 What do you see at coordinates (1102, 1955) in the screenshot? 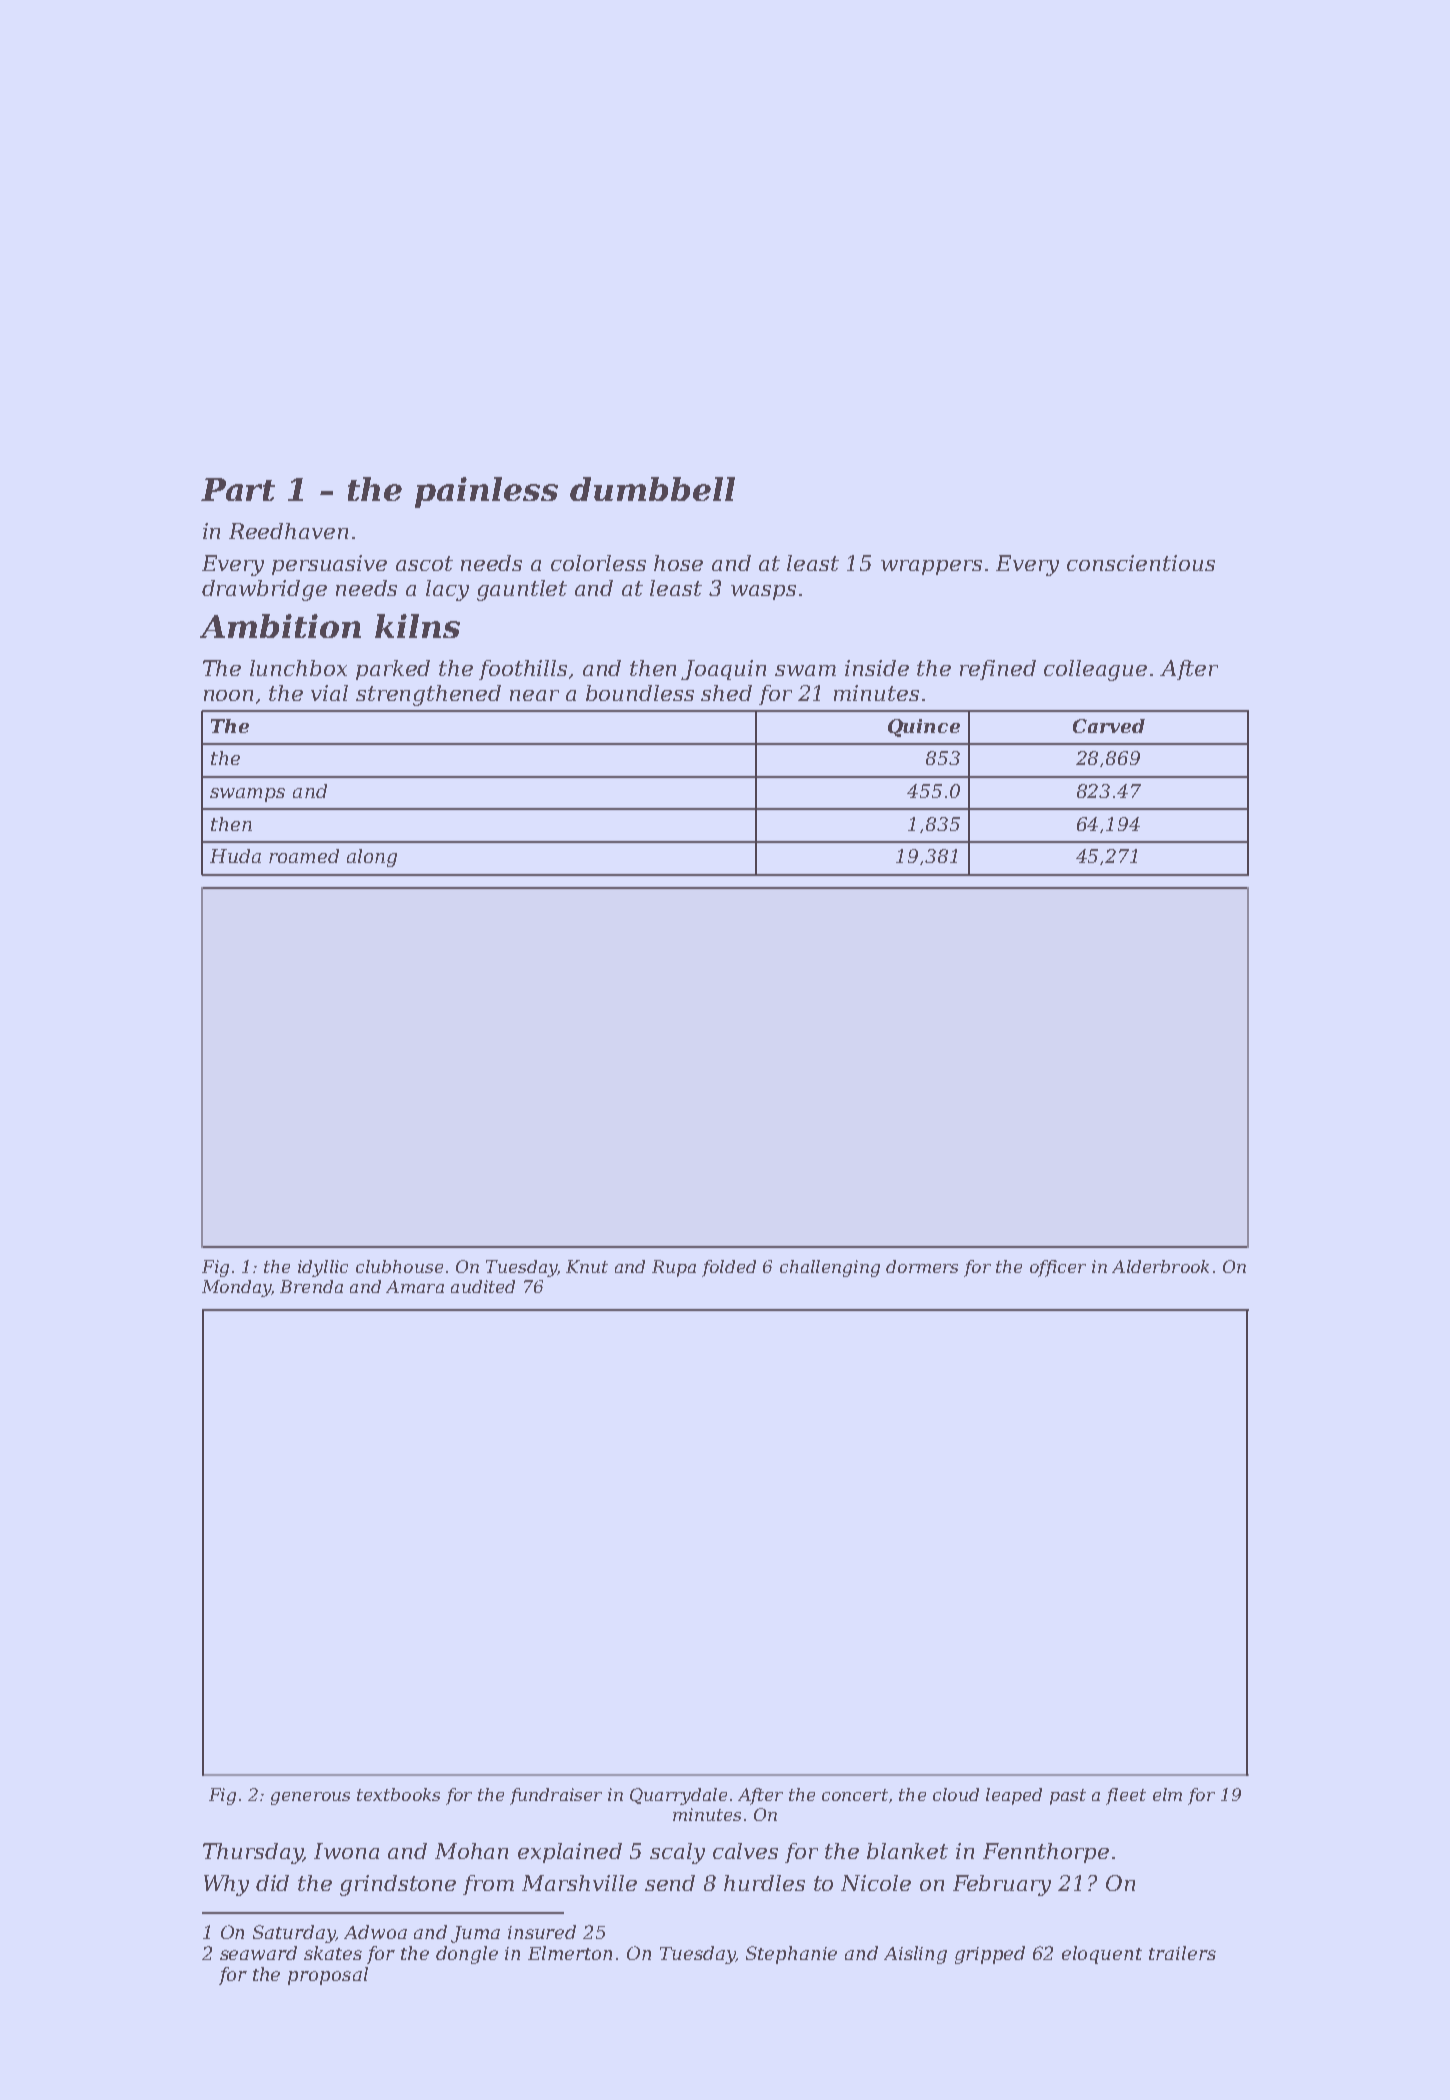
I see `eloquent` at bounding box center [1102, 1955].
